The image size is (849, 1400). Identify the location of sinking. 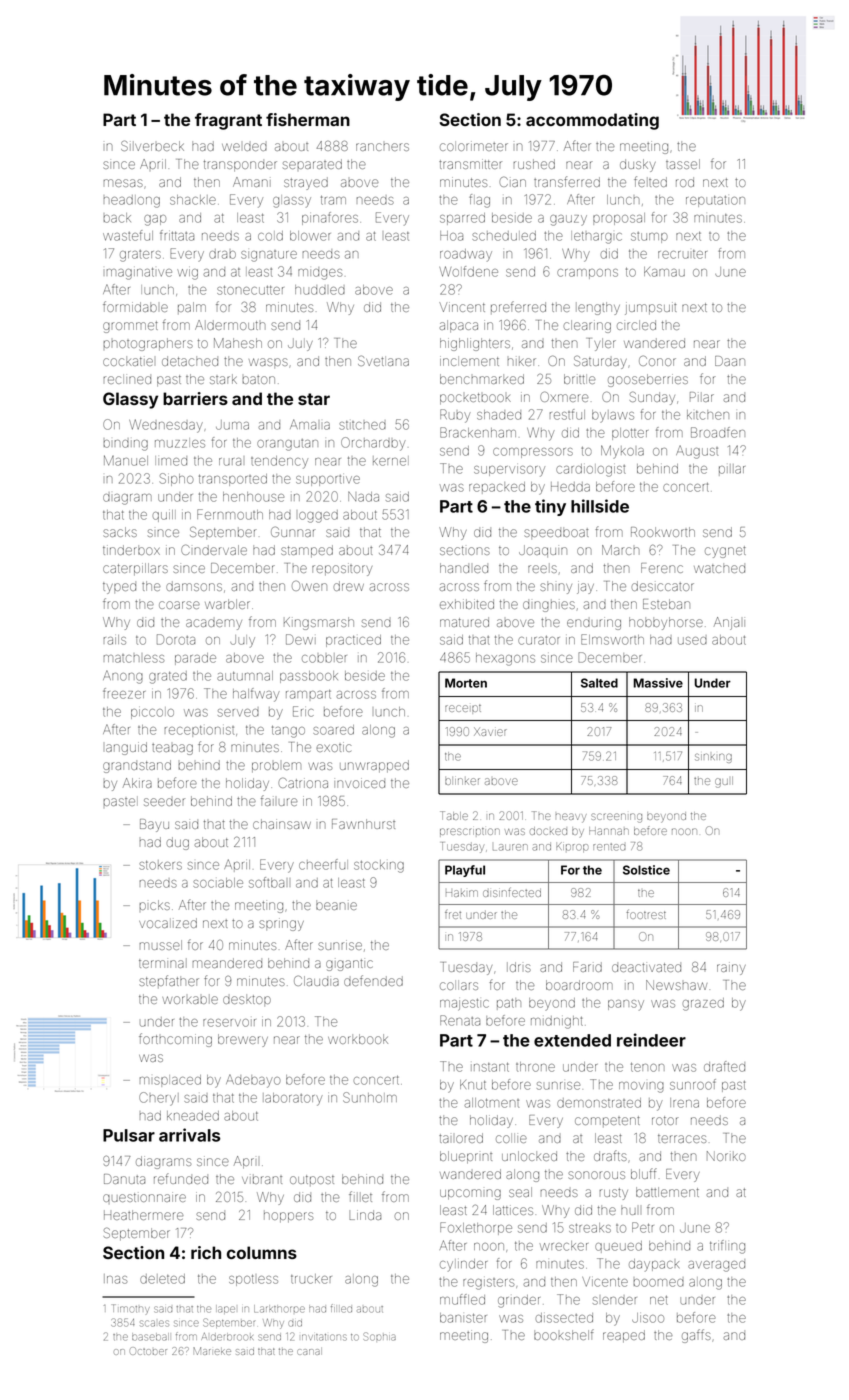
(713, 758).
